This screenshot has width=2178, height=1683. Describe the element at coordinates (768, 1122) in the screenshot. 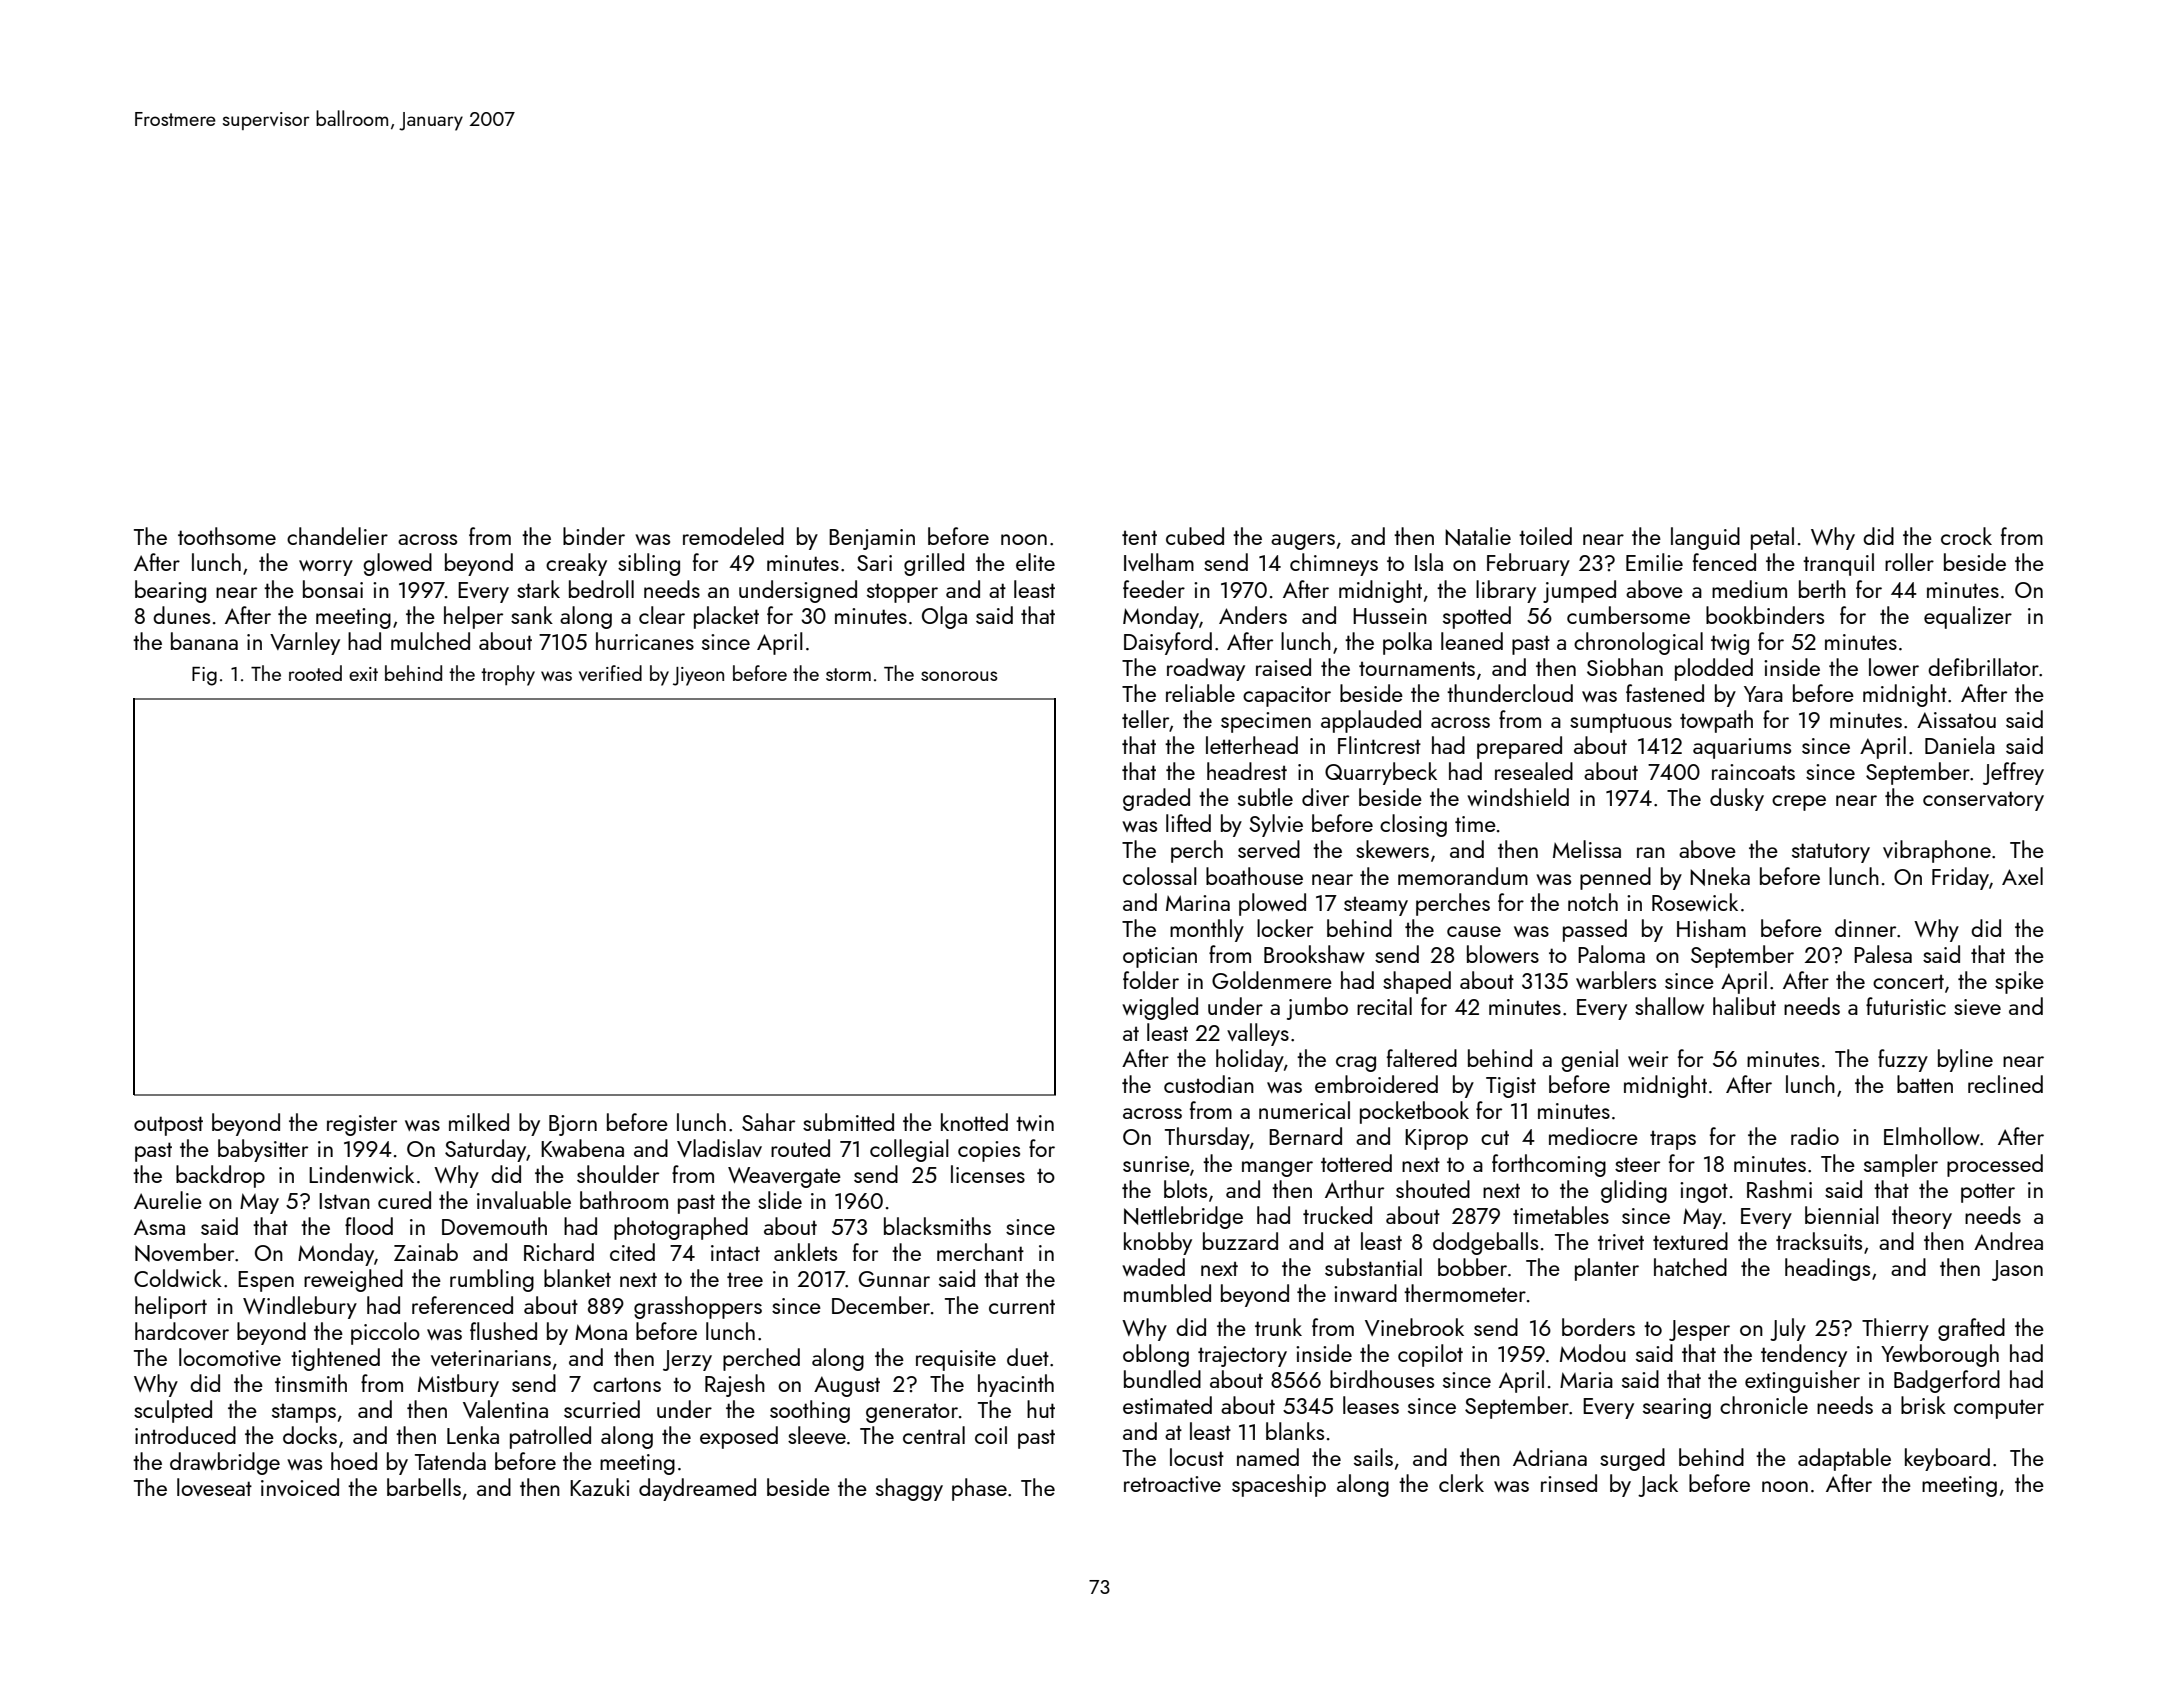

I see `Sahar` at that location.
